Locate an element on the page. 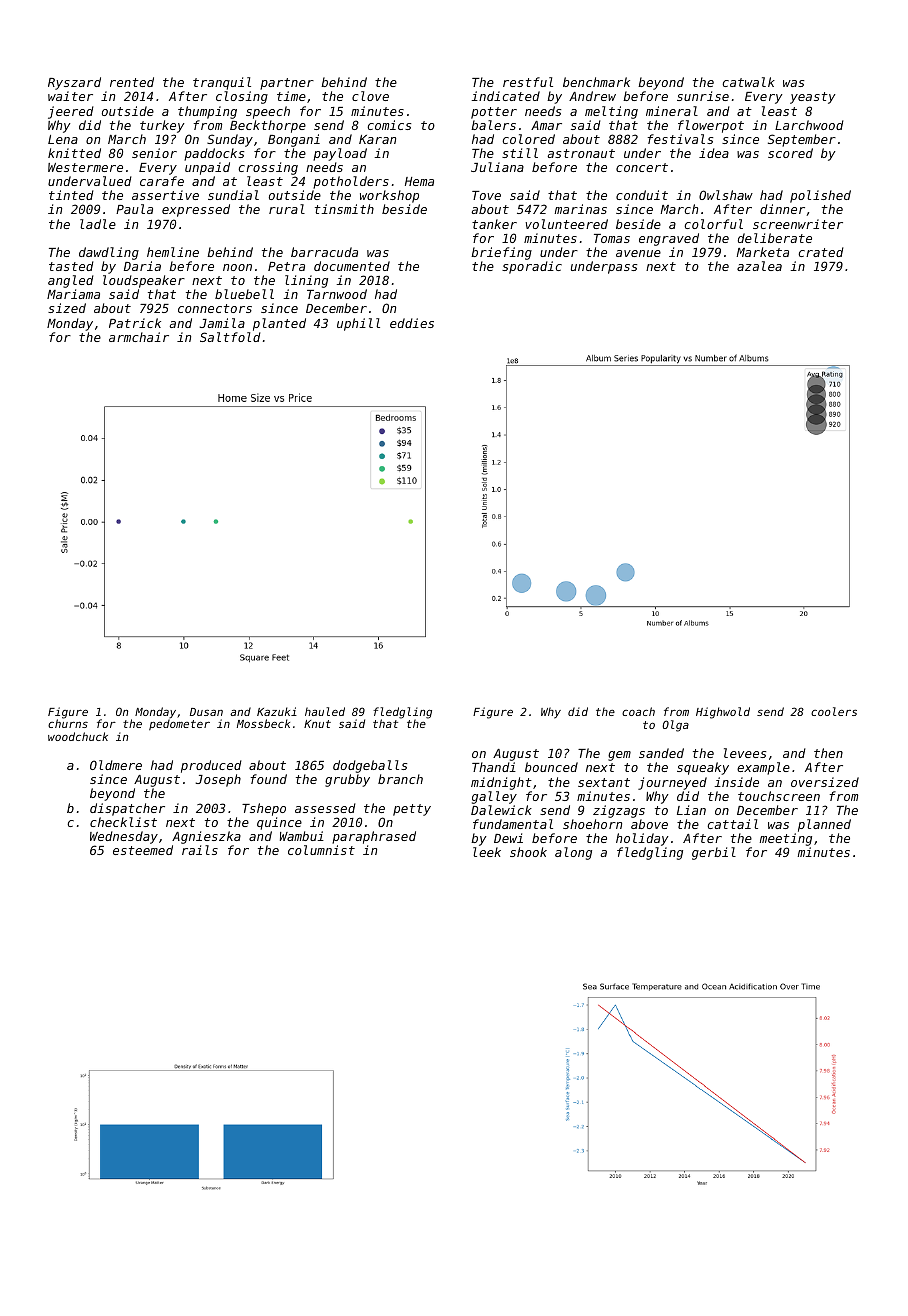 The image size is (908, 1316). crated is located at coordinates (821, 252).
